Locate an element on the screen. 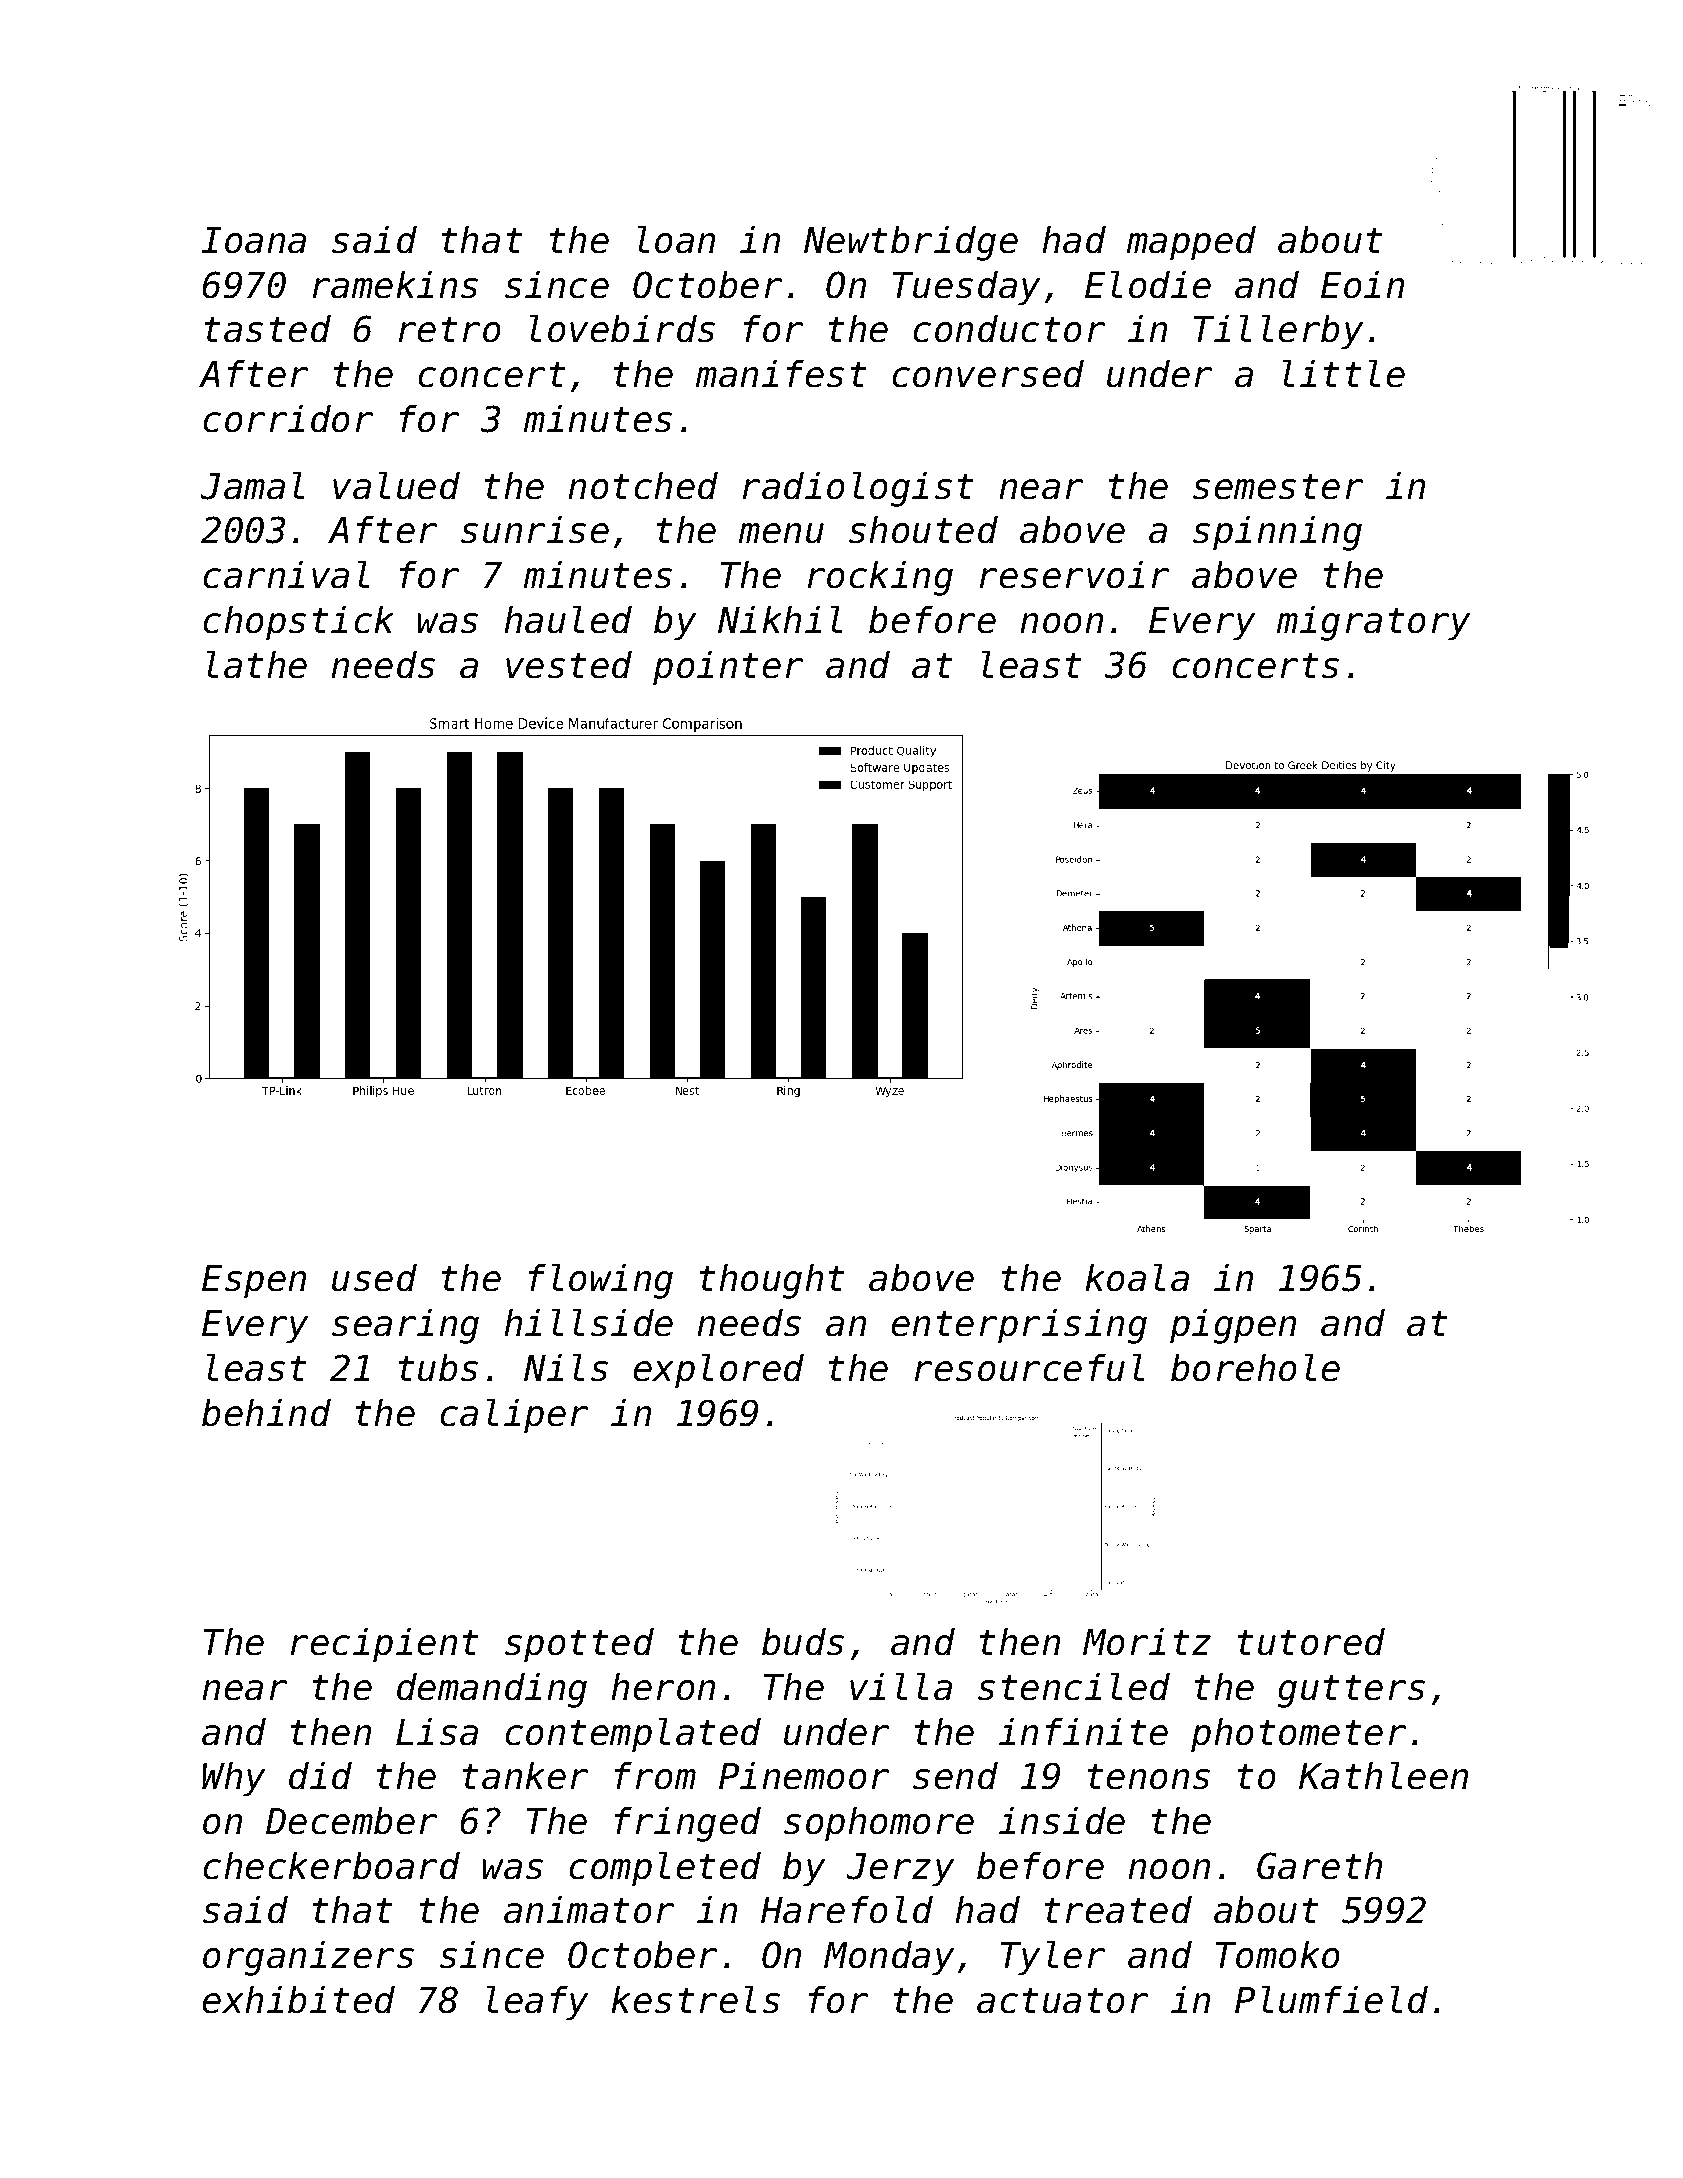 This screenshot has height=2178, width=1683. loan is located at coordinates (676, 239).
